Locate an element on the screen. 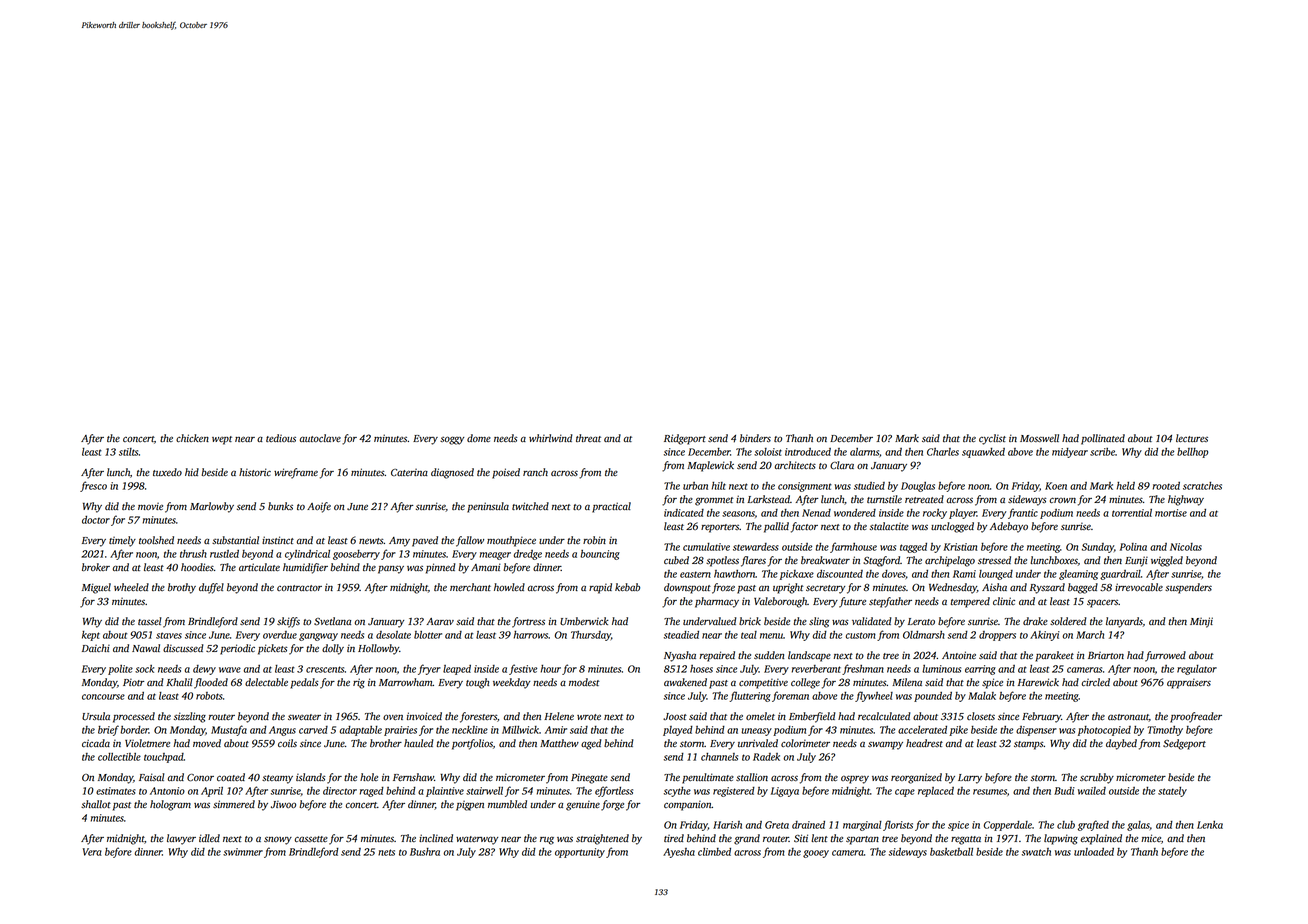 The image size is (1308, 924). menu is located at coordinates (771, 636).
